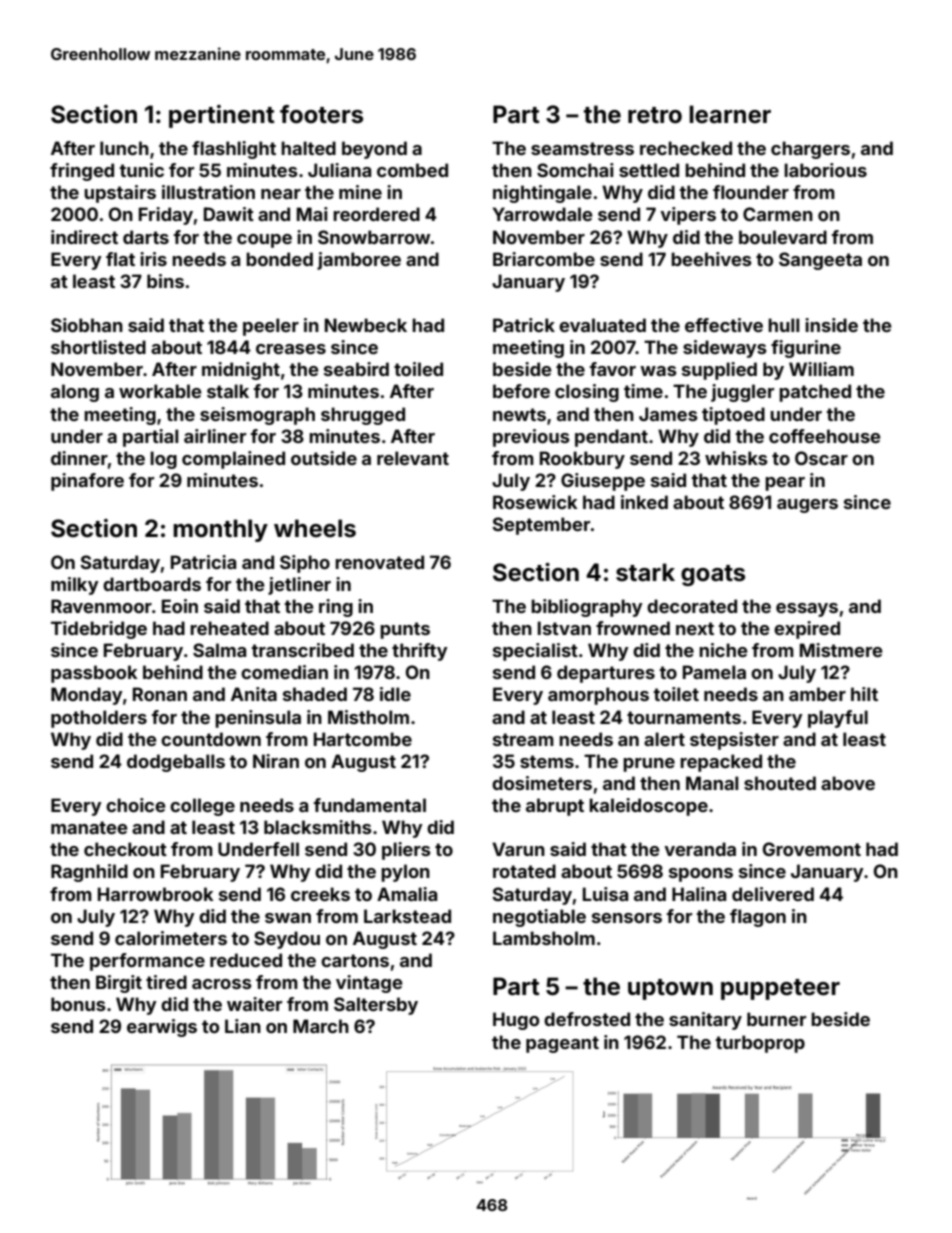  I want to click on dinner, so click(79, 458).
